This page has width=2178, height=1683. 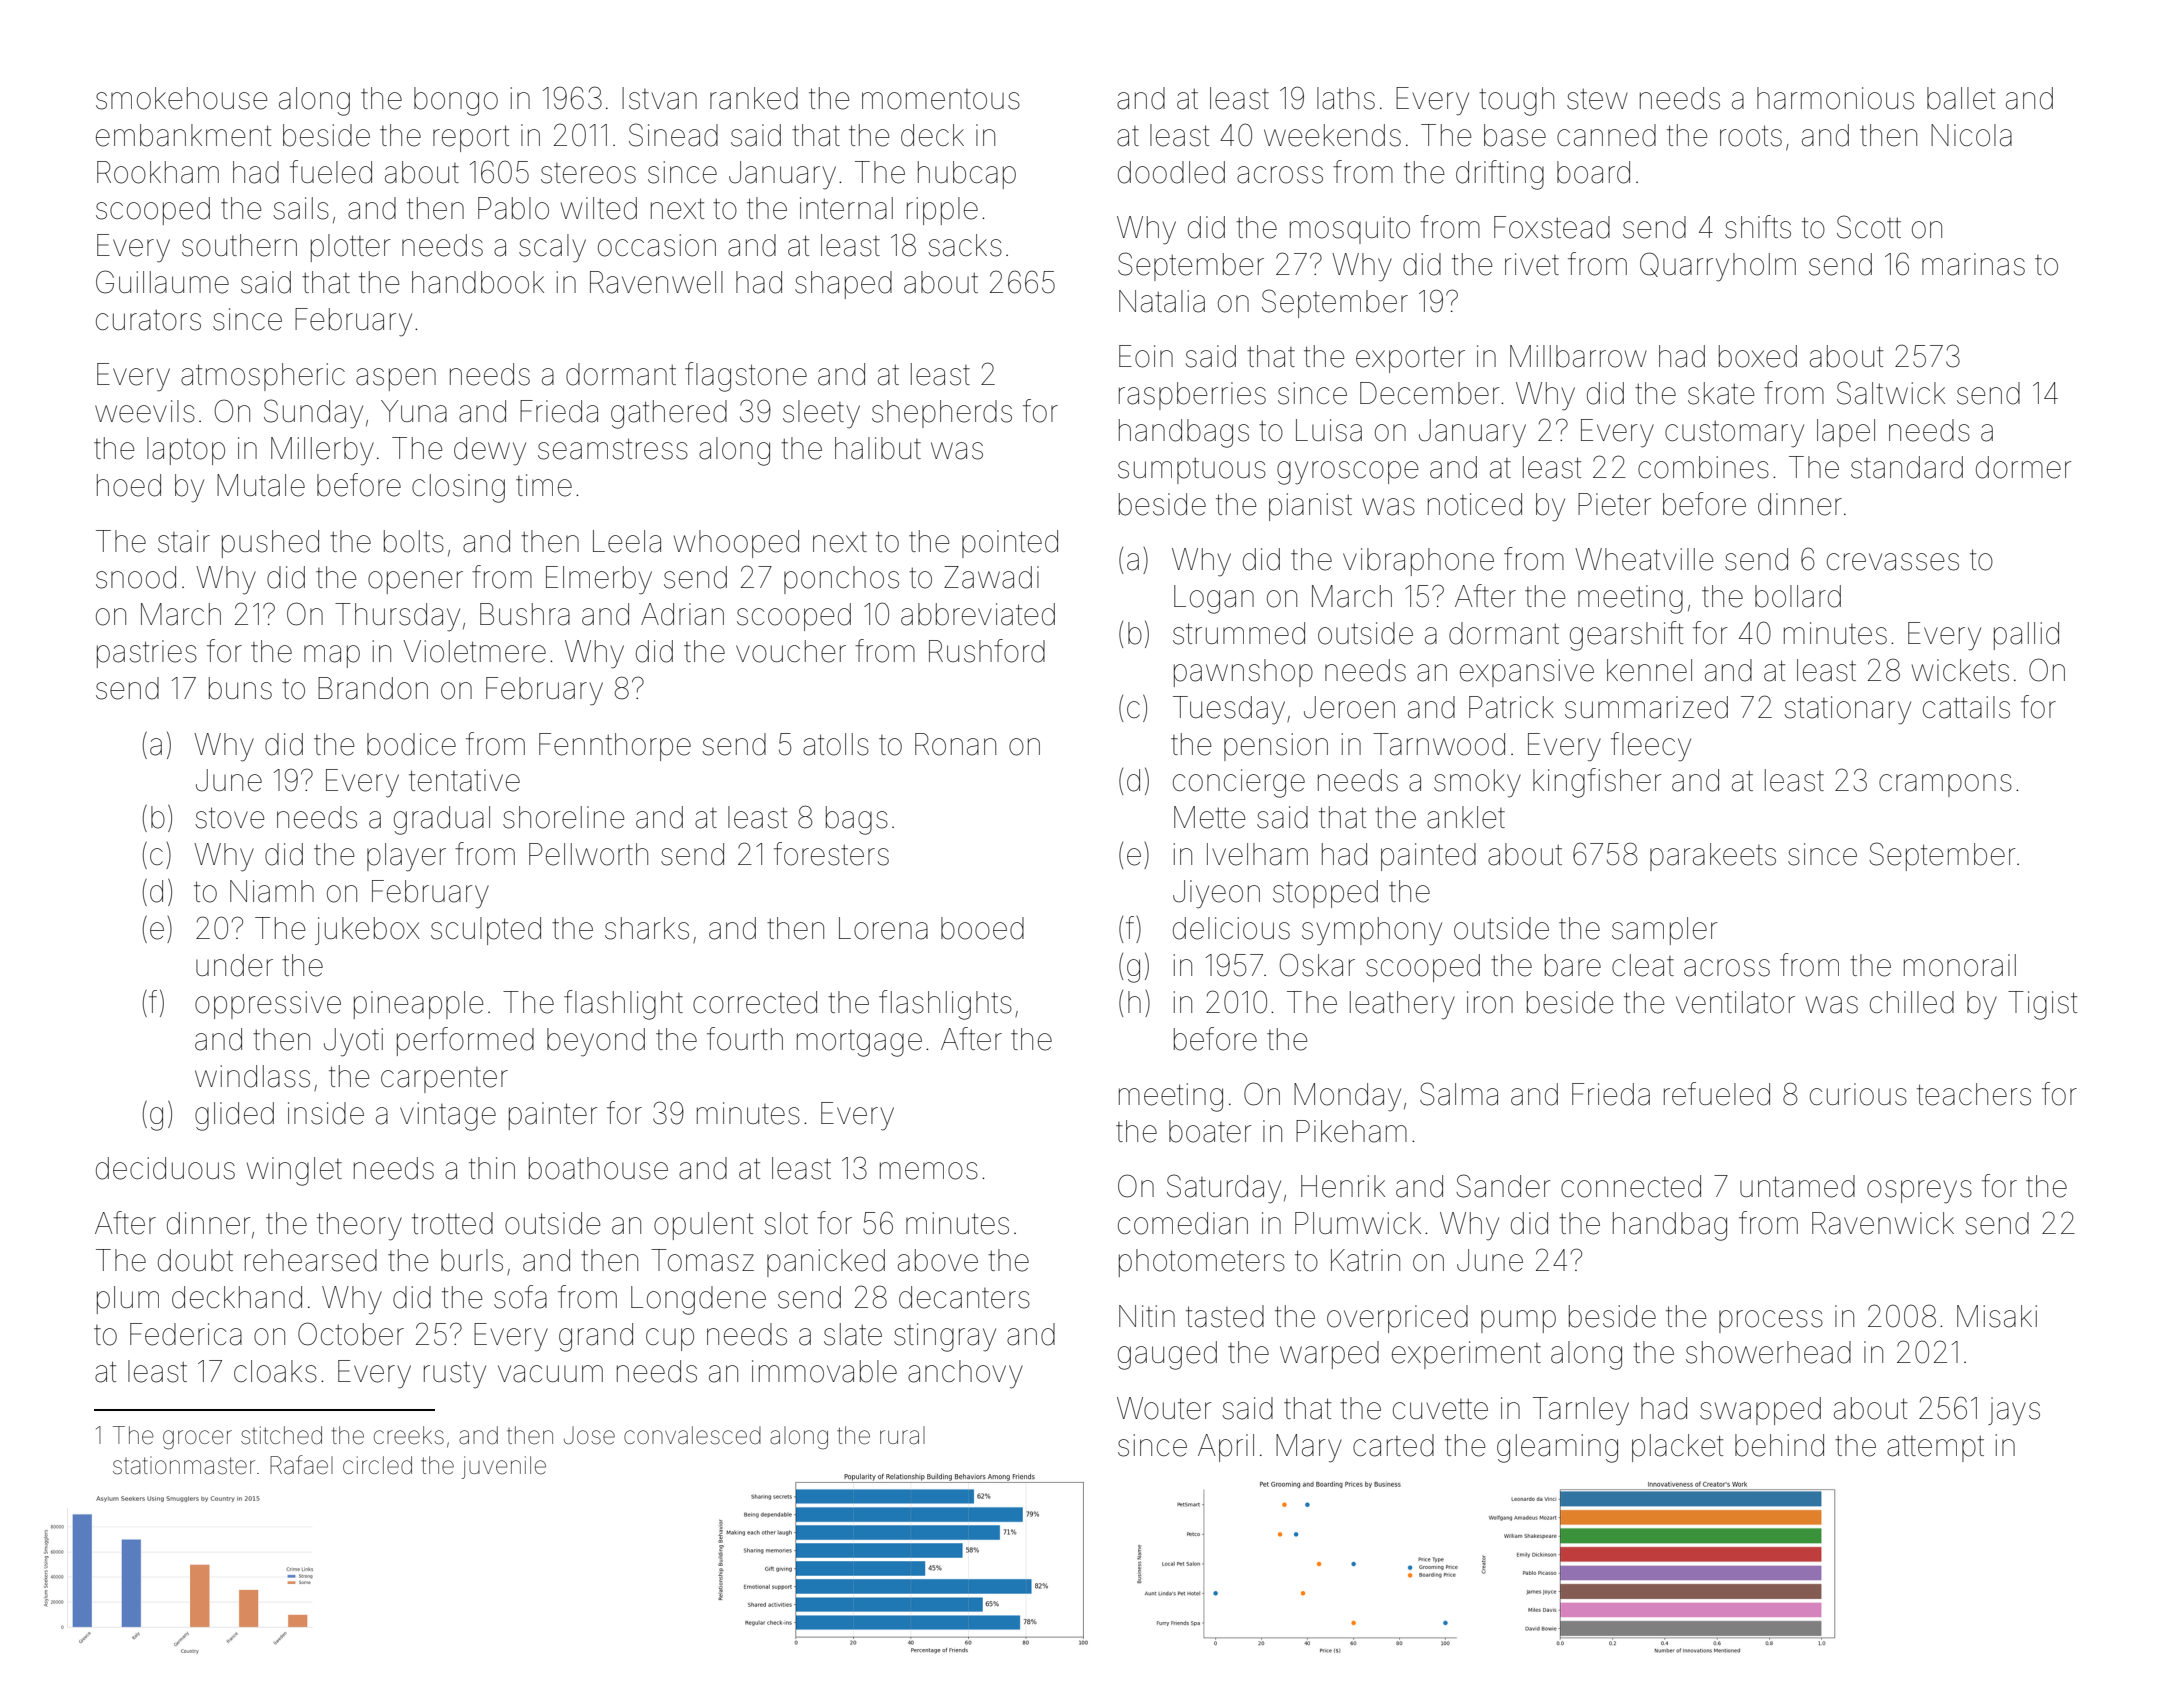 I want to click on sacks, so click(x=965, y=245).
